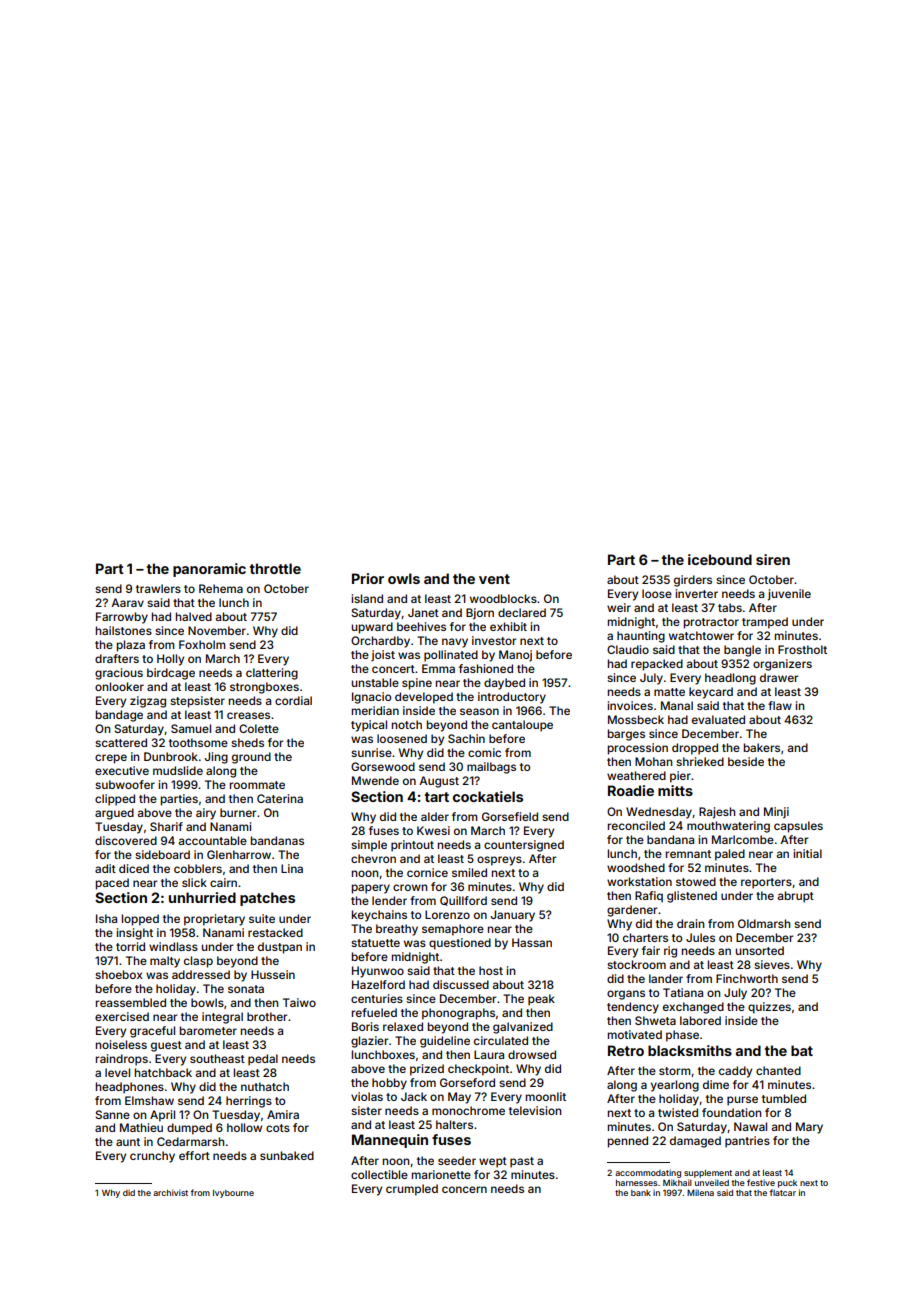 The image size is (924, 1308). What do you see at coordinates (641, 1193) in the document?
I see `bank` at bounding box center [641, 1193].
